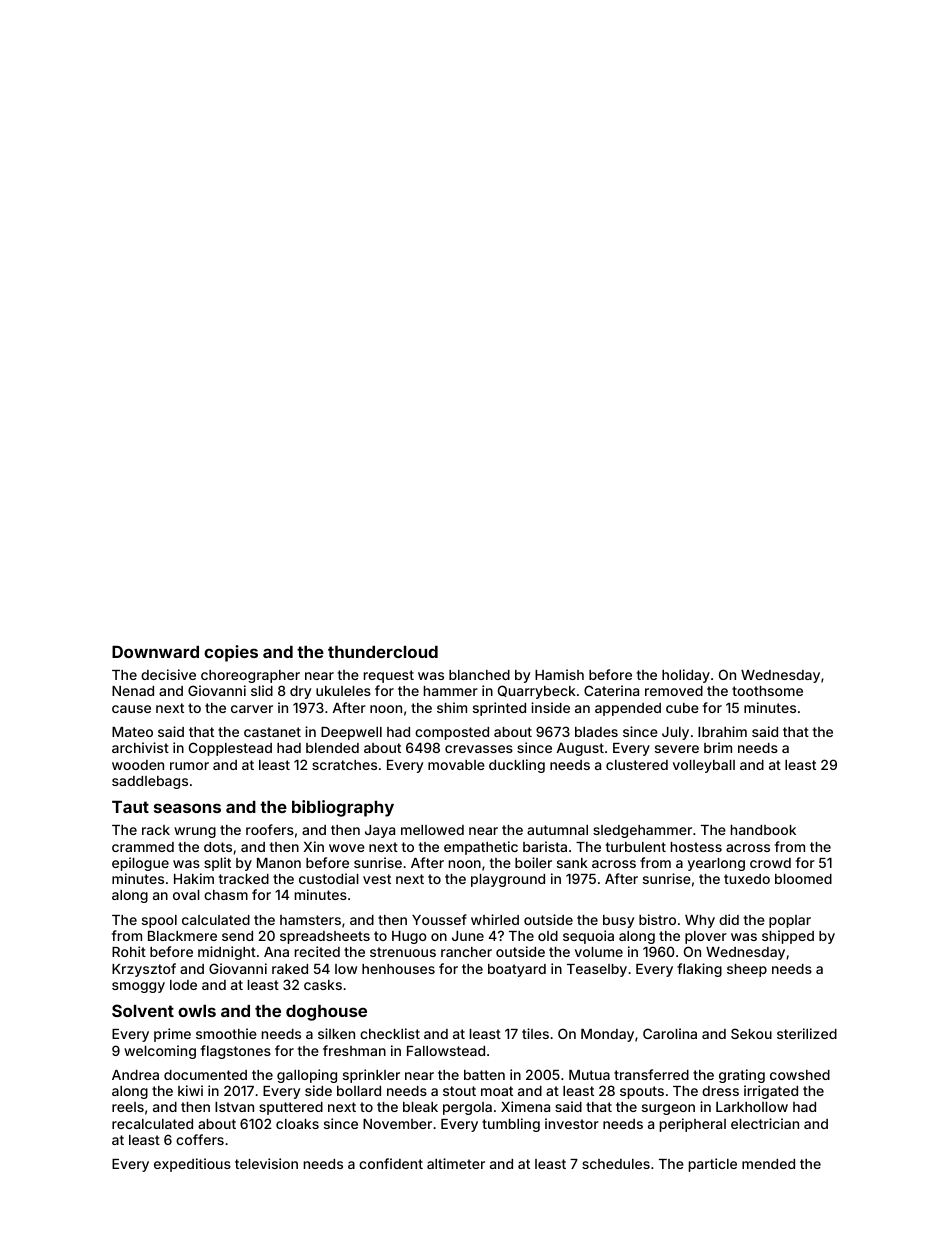  I want to click on expeditious, so click(192, 1165).
